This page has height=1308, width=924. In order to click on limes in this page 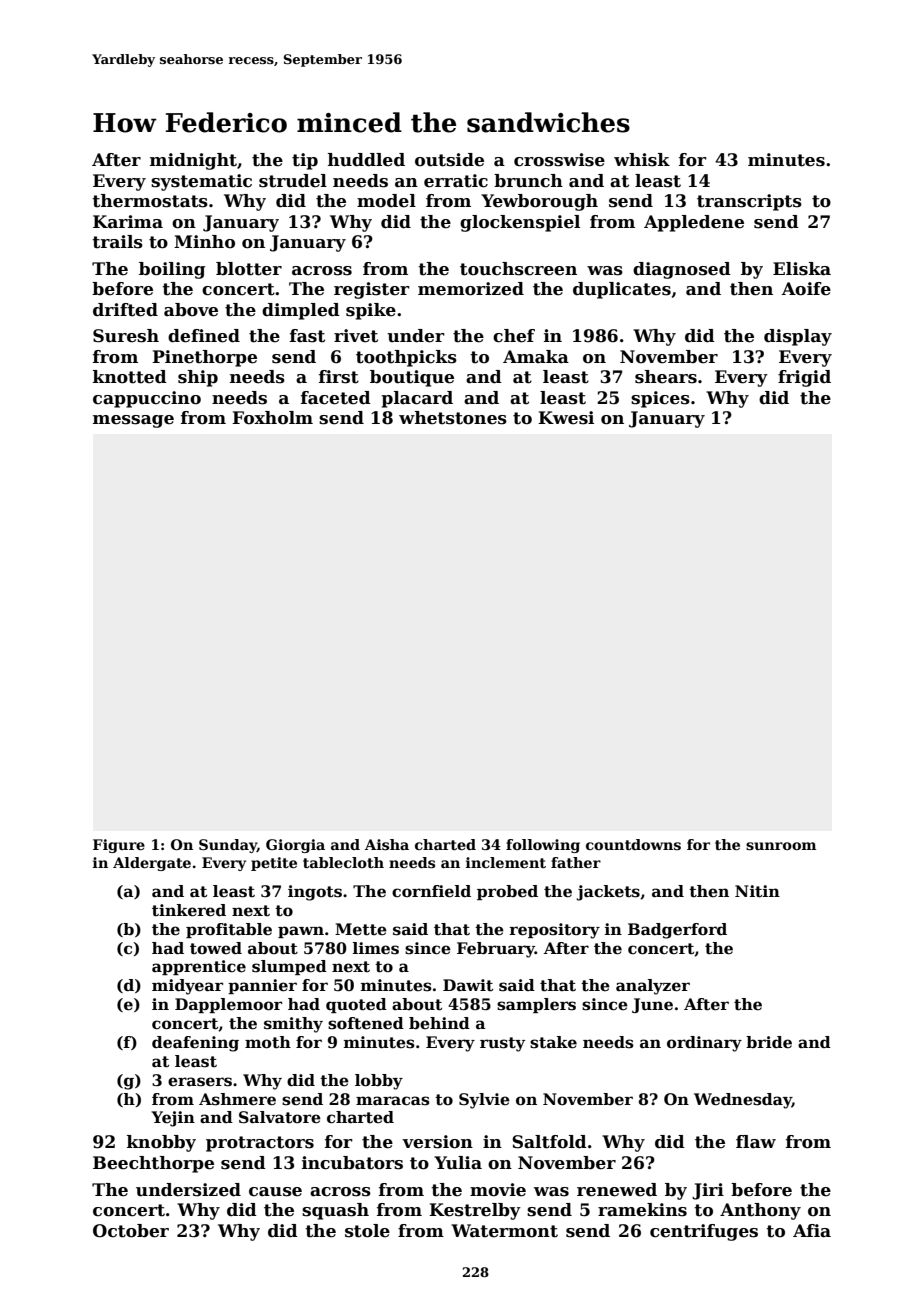, I will do `click(376, 948)`.
